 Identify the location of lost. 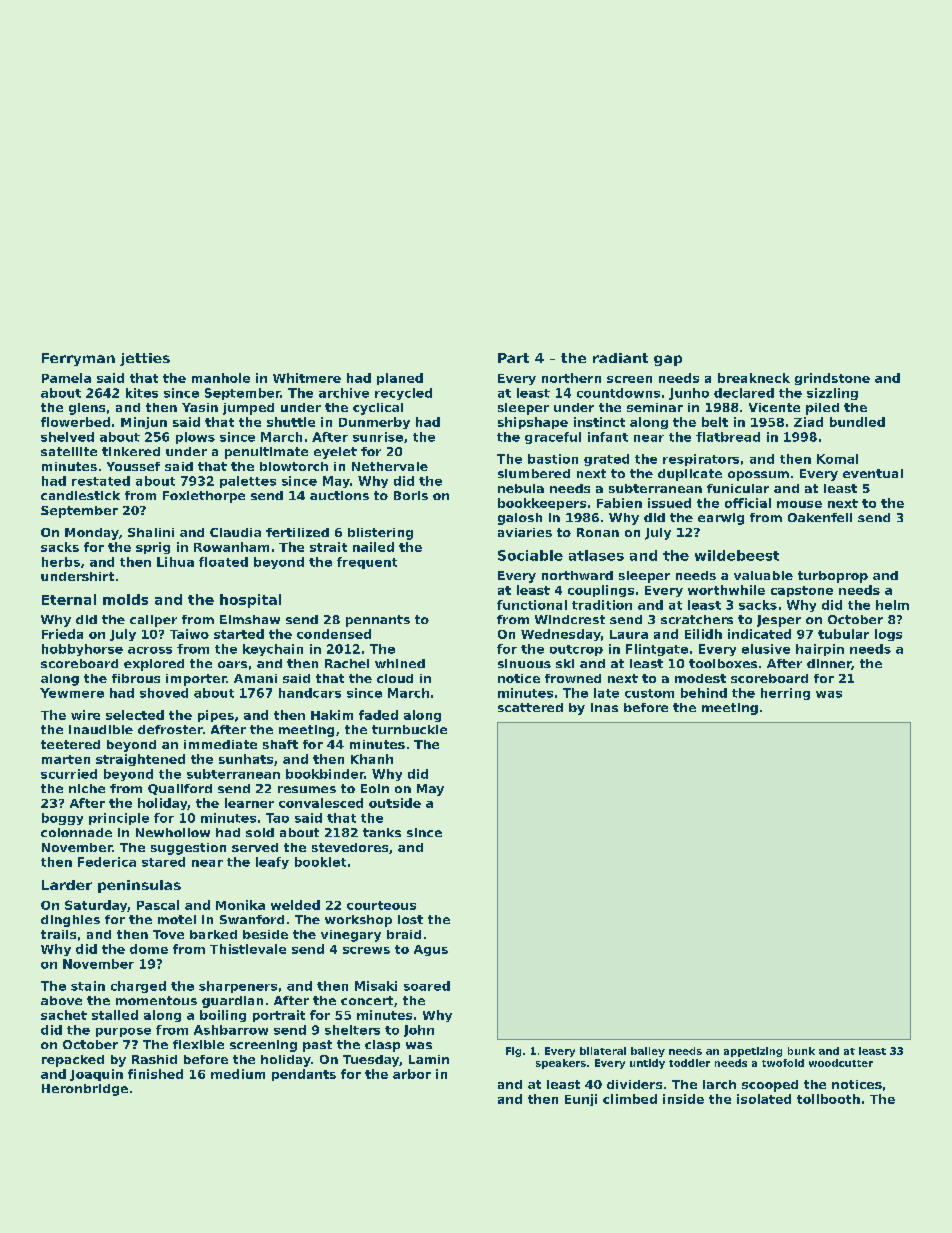
(410, 919).
